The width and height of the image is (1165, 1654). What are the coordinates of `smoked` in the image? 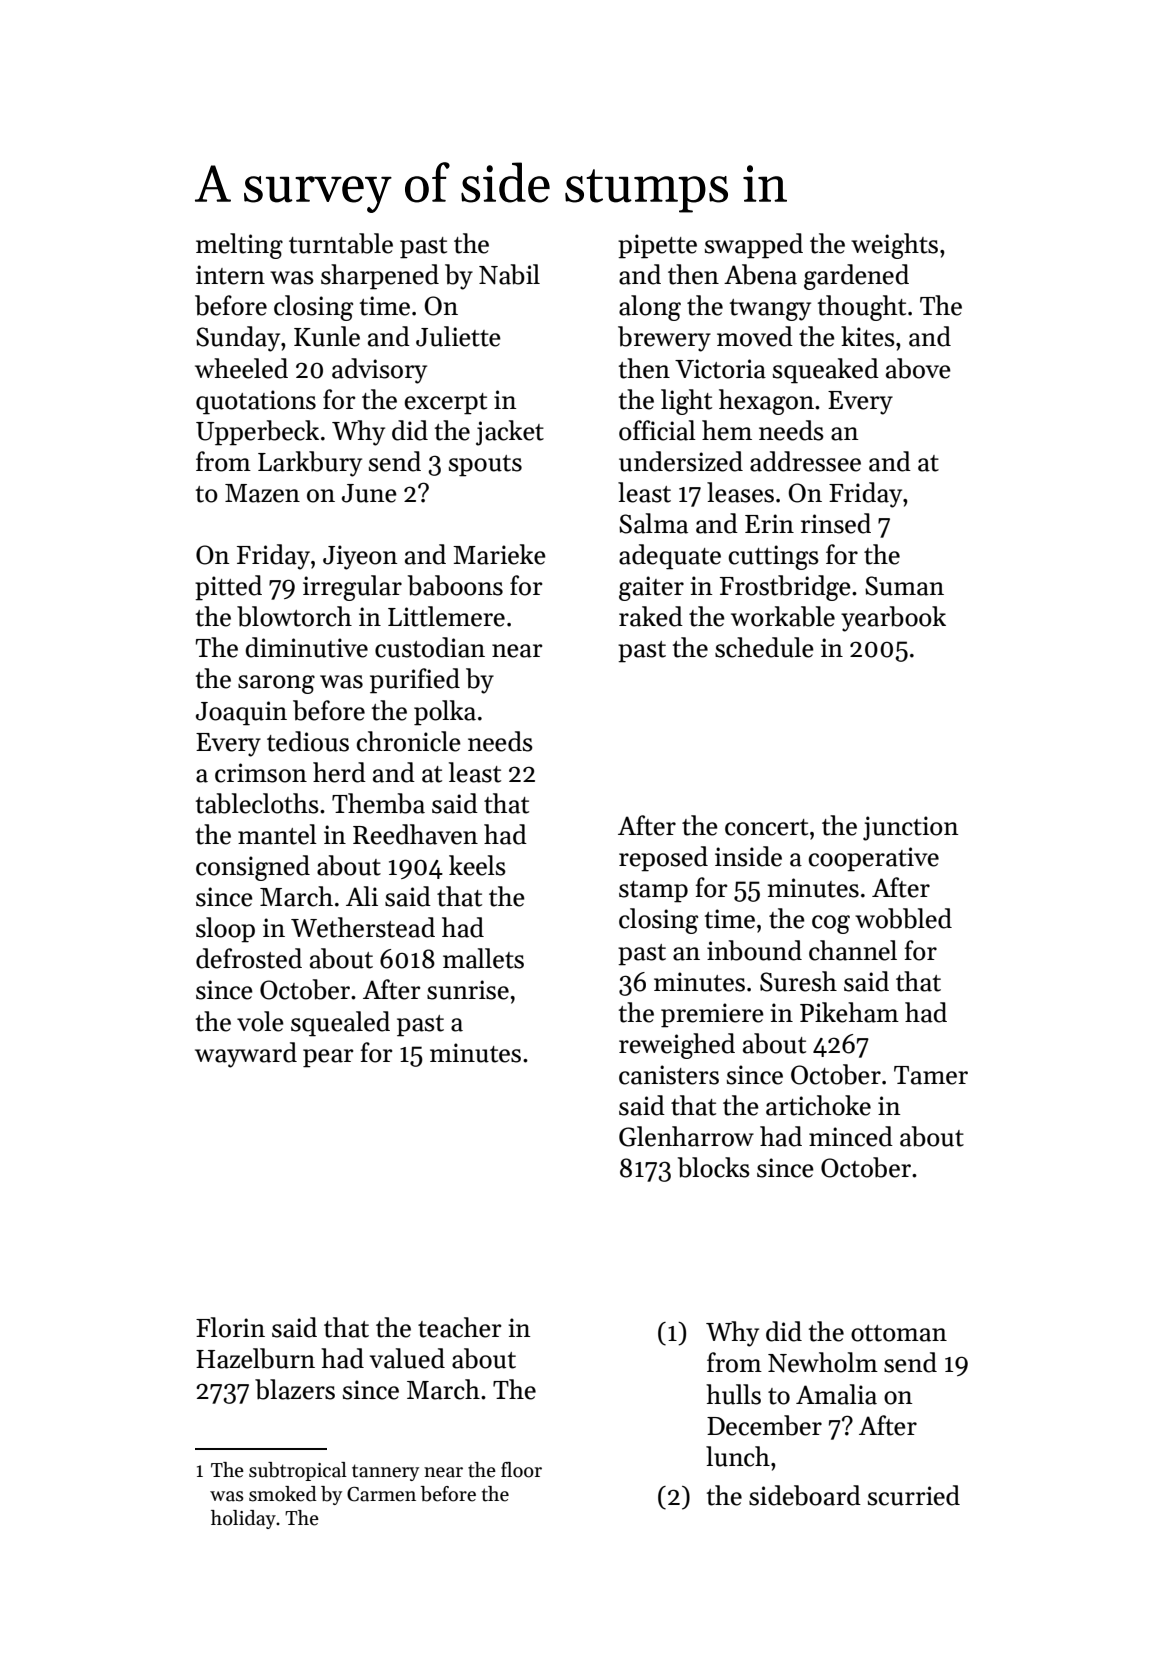 It's located at (283, 1494).
